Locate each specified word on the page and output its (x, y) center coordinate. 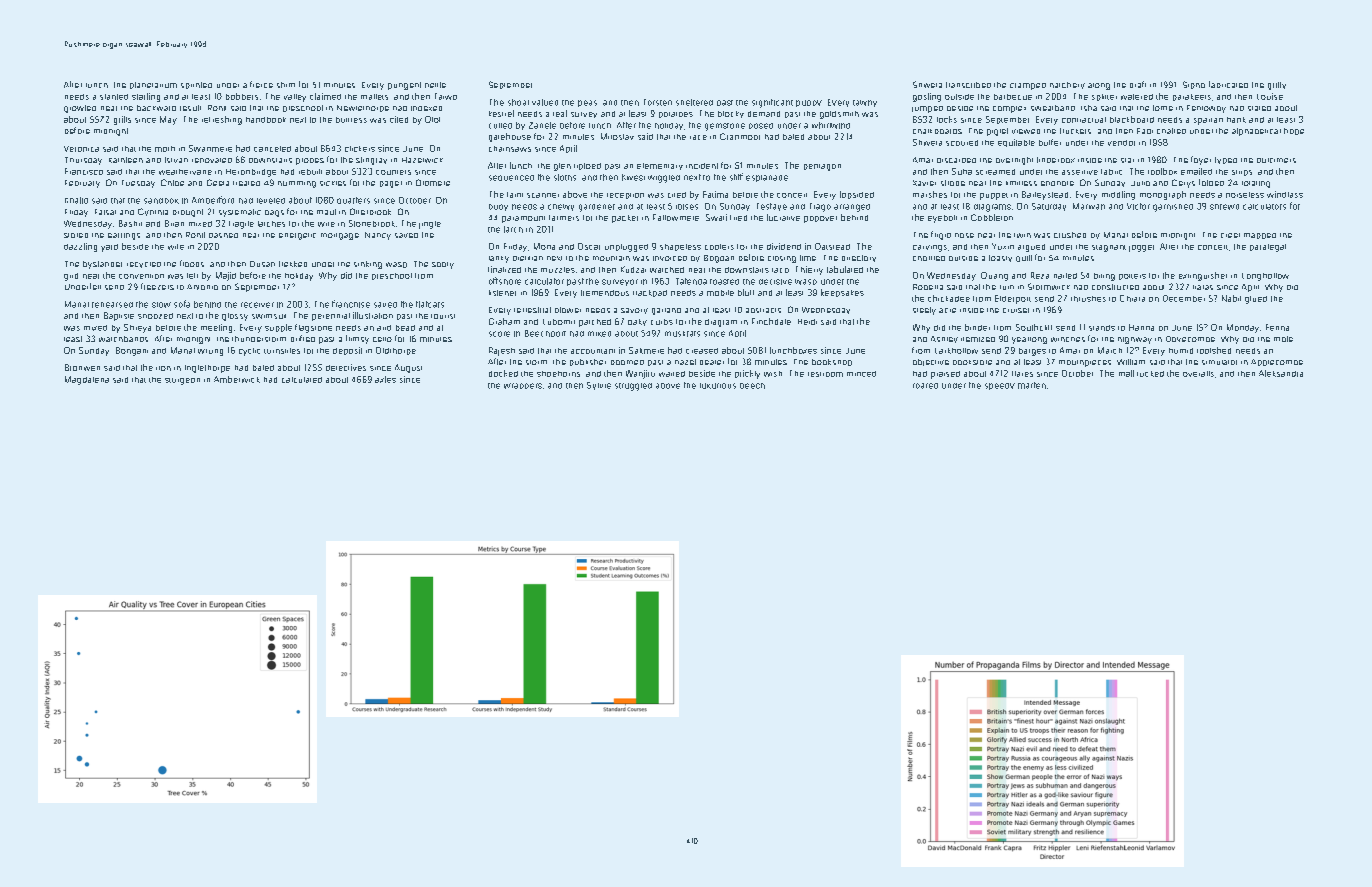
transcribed (968, 85)
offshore (505, 281)
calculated (302, 380)
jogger (1141, 248)
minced (861, 374)
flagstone (313, 328)
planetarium (153, 85)
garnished (1173, 208)
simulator (1219, 362)
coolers (719, 247)
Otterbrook (370, 211)
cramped (1028, 86)
